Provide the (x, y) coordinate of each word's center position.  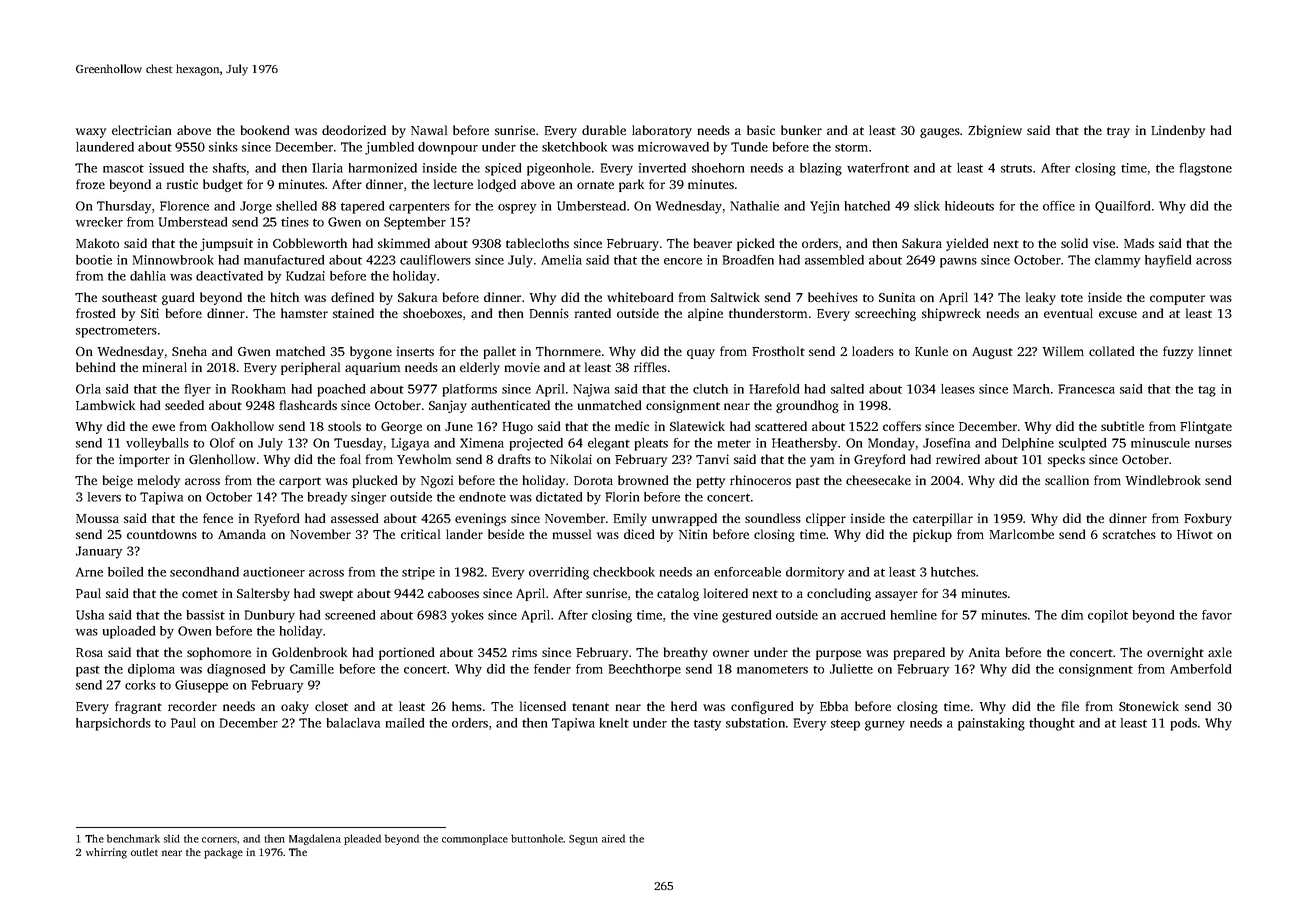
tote (1072, 298)
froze (90, 184)
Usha (90, 615)
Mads (1139, 243)
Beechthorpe (645, 670)
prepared (919, 653)
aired (613, 838)
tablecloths (537, 243)
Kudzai (305, 276)
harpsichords (113, 724)
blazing (821, 169)
